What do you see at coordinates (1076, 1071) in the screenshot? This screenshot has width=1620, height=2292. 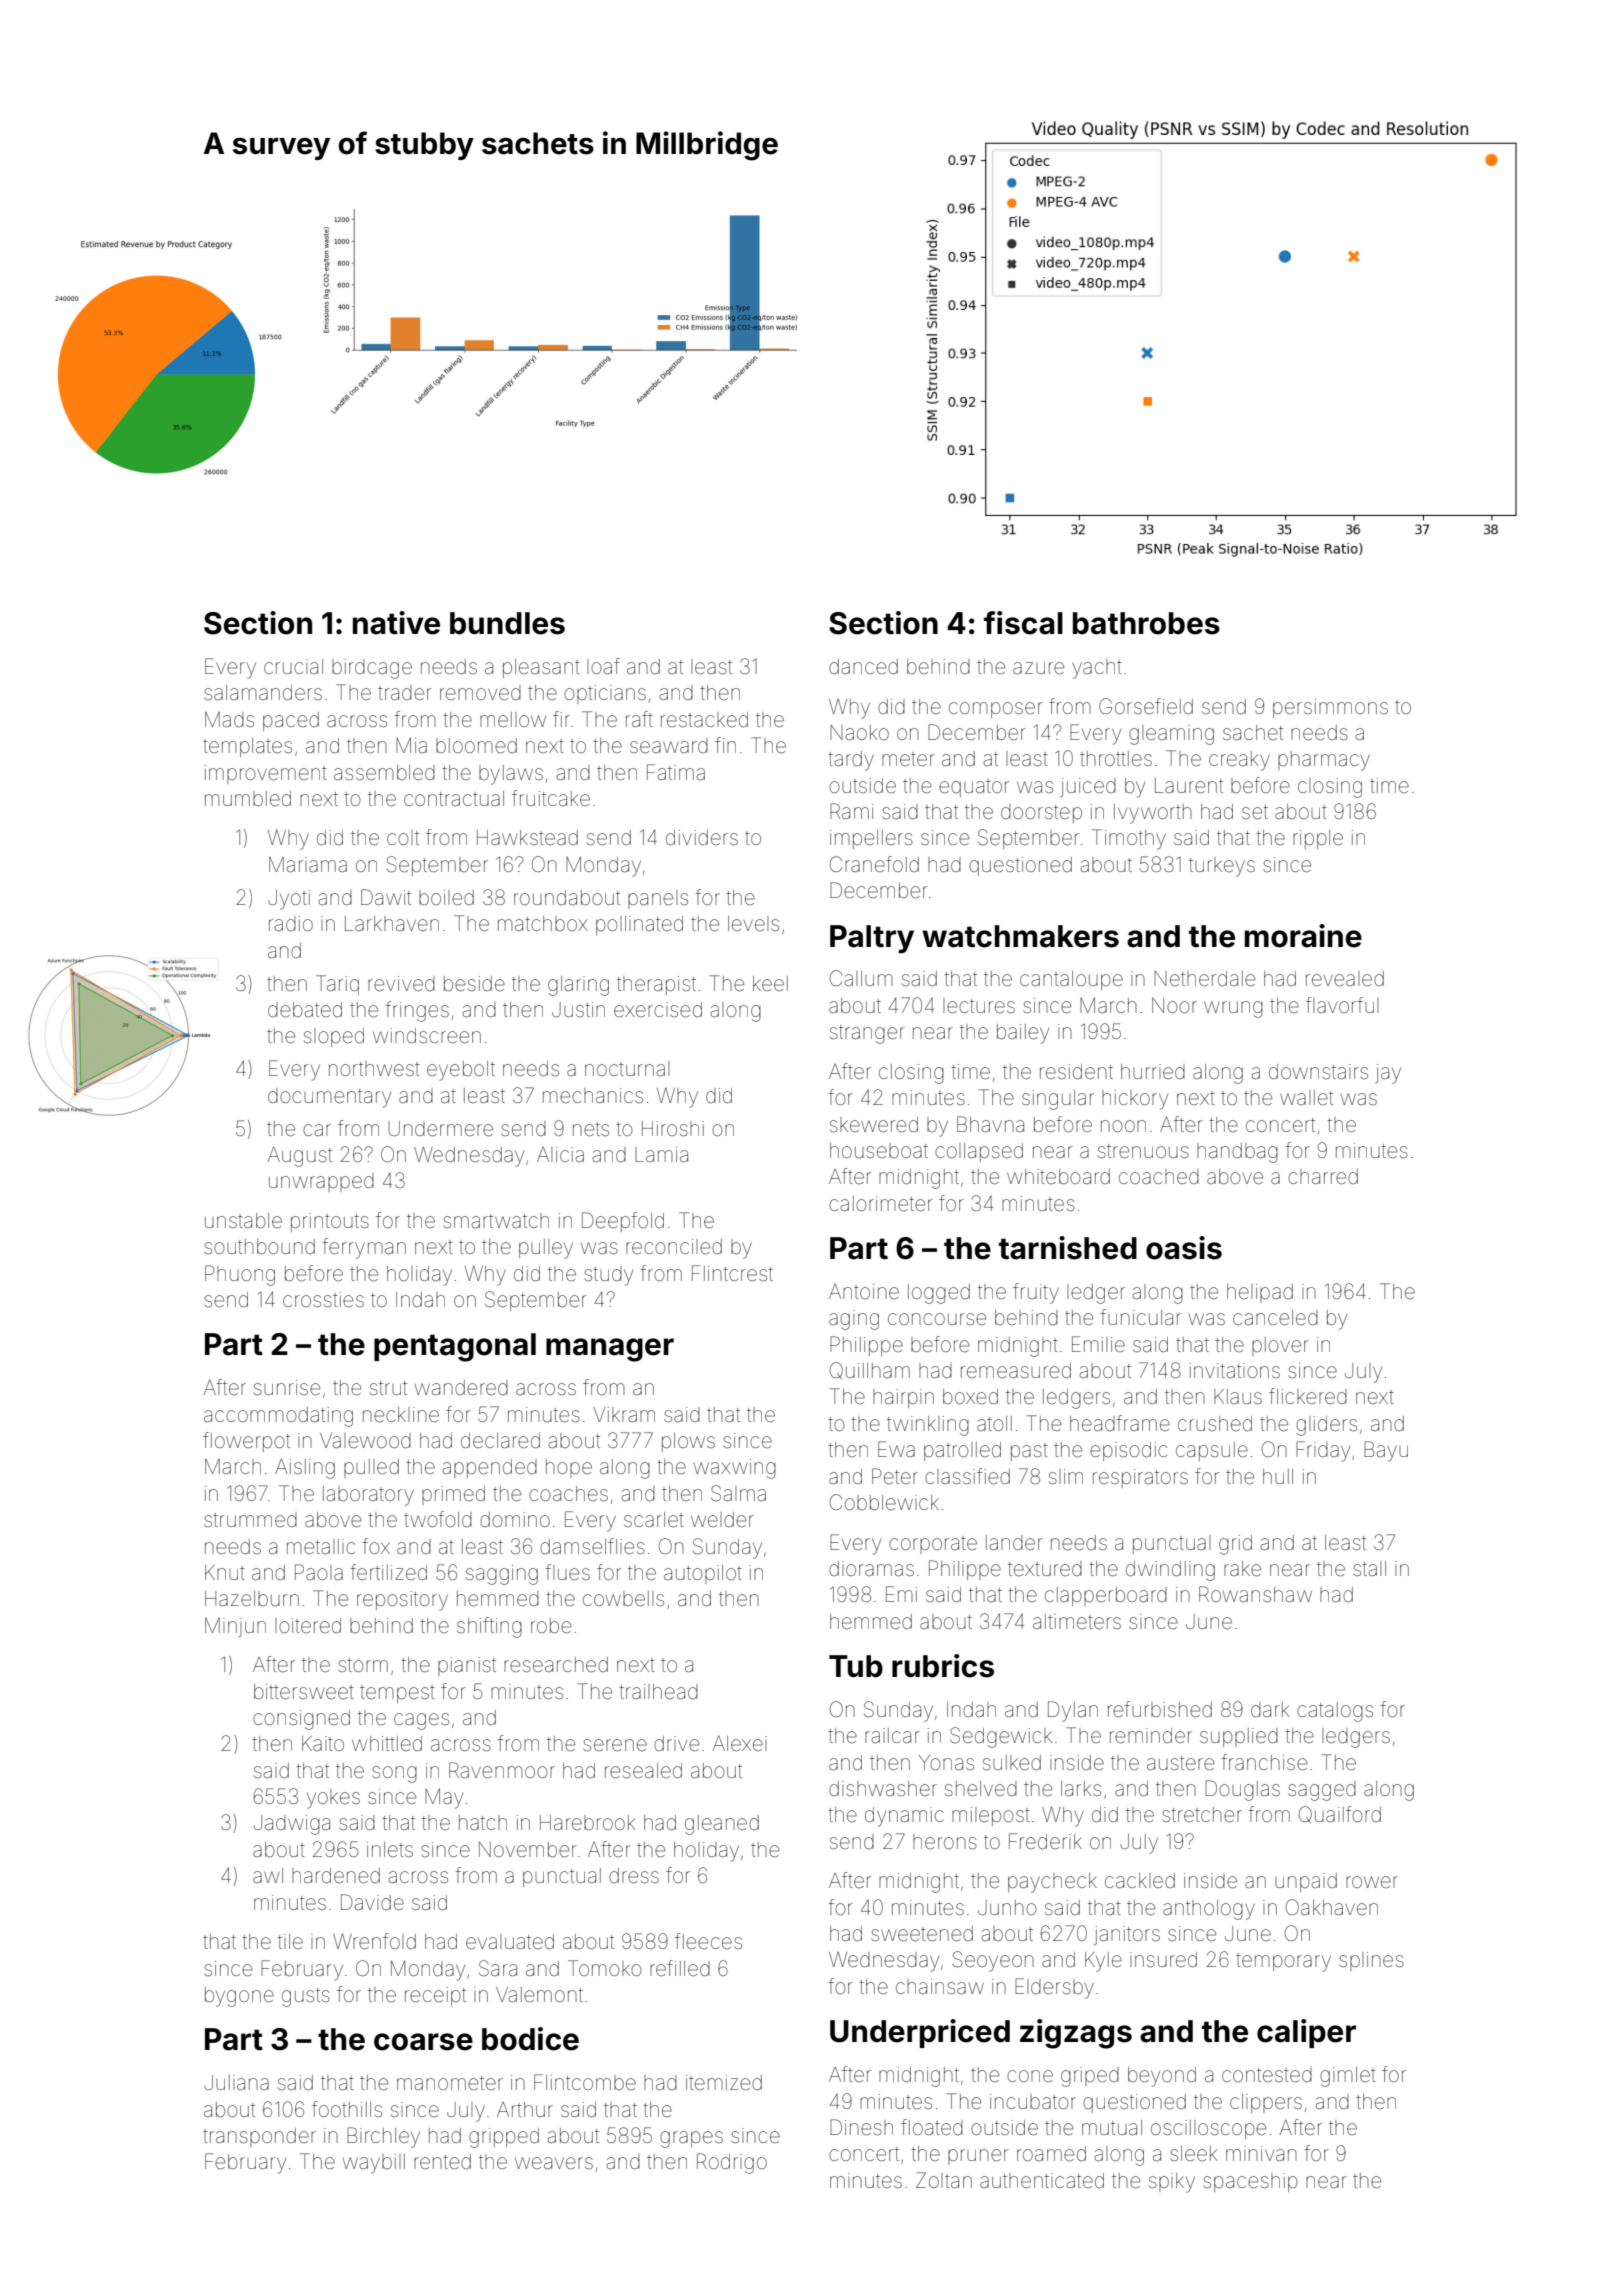 I see `resident` at bounding box center [1076, 1071].
